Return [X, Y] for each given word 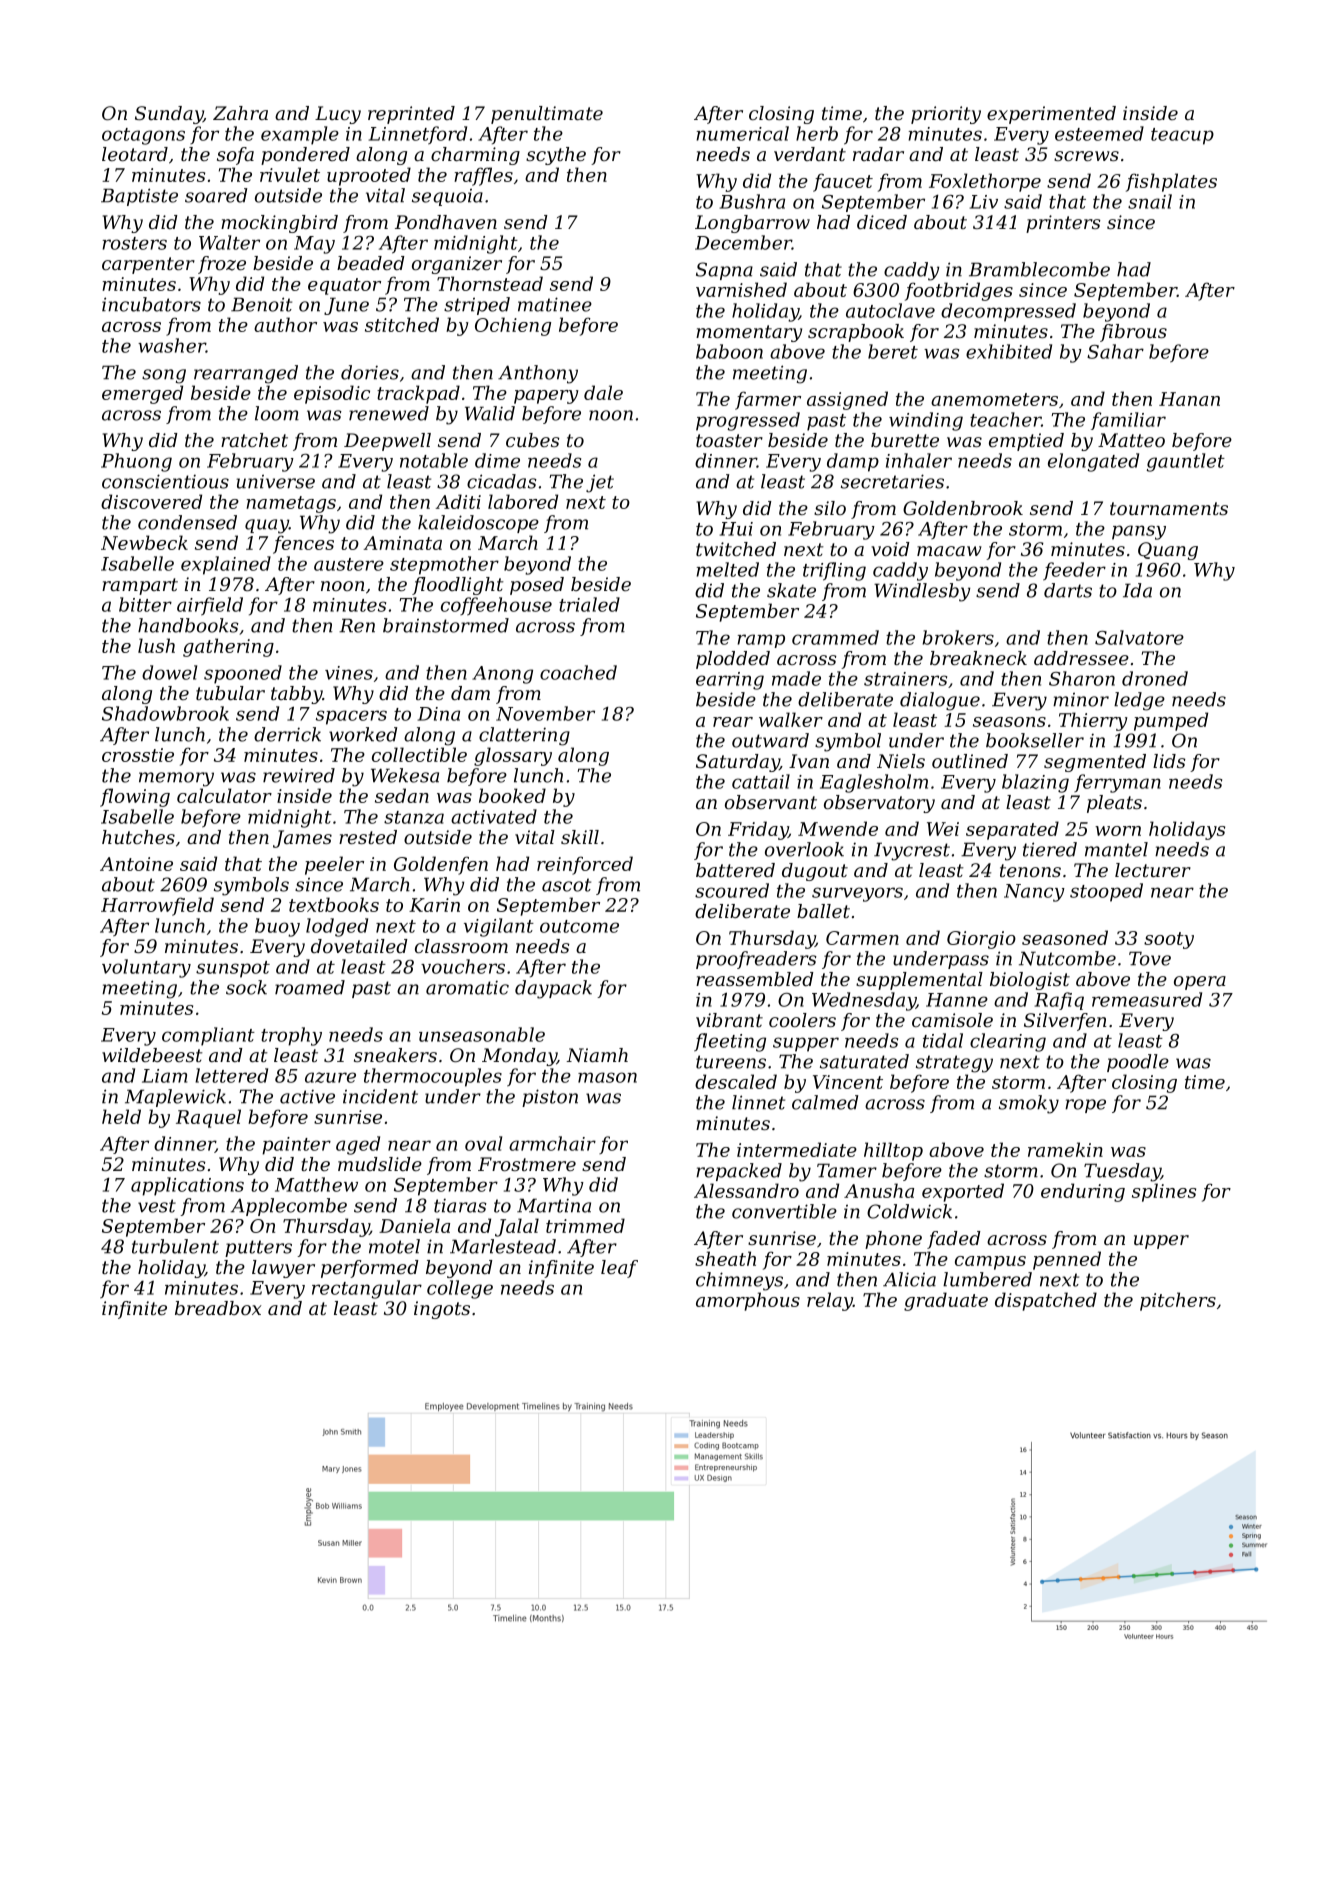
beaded [371, 263]
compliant [208, 1036]
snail [1150, 201]
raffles [483, 176]
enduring [1083, 1192]
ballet [823, 911]
